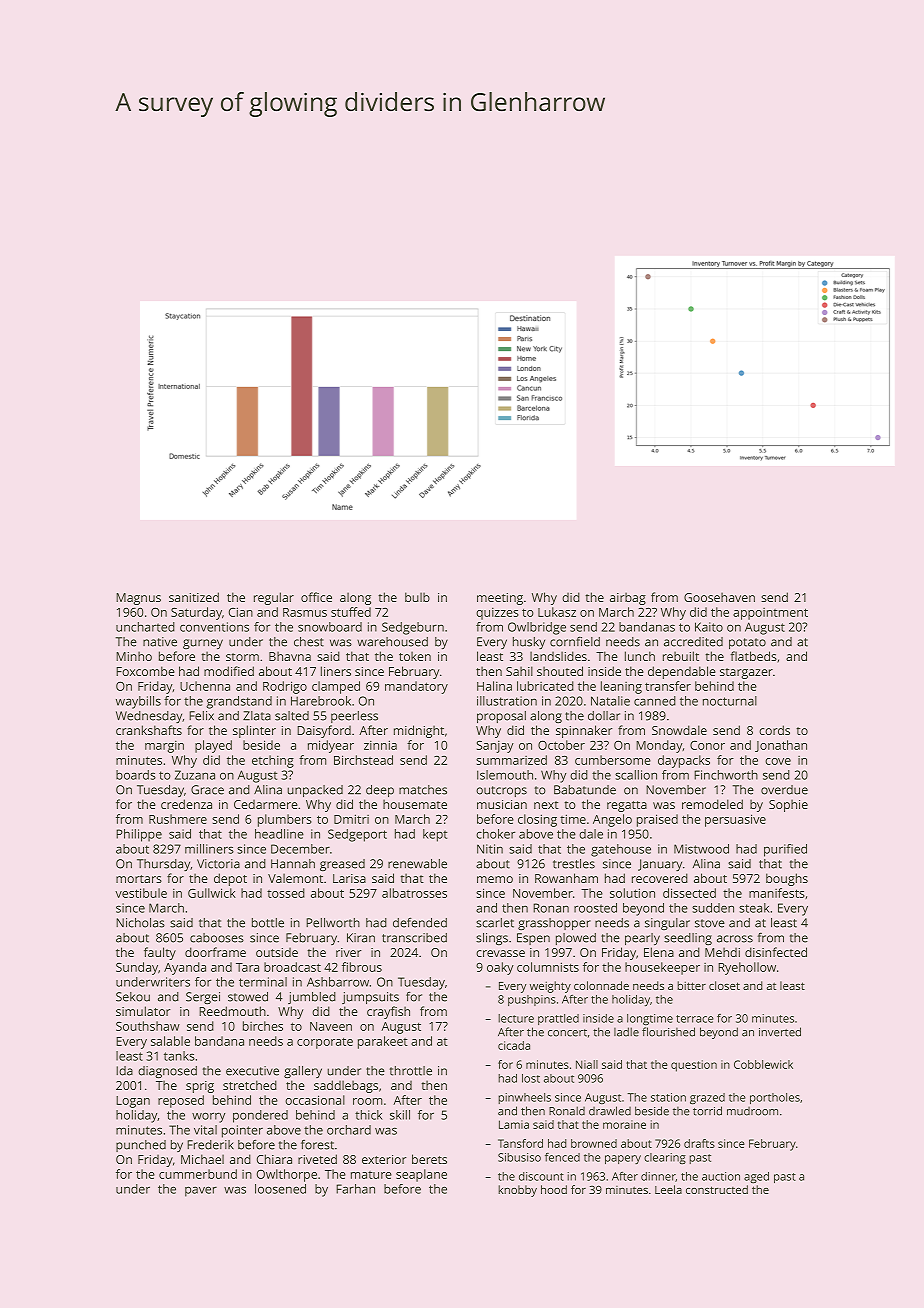  What do you see at coordinates (351, 612) in the screenshot?
I see `stuffed` at bounding box center [351, 612].
